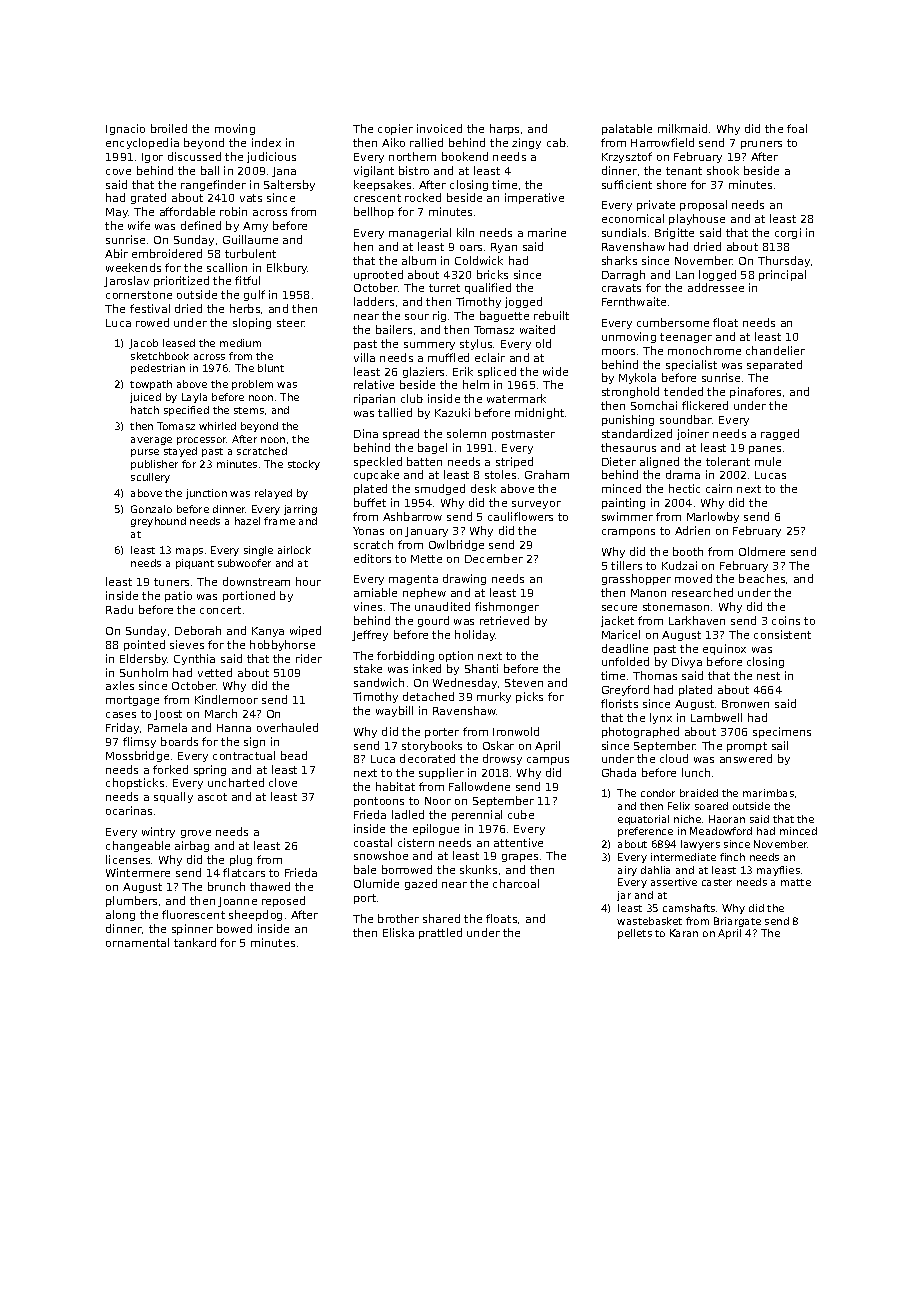  I want to click on average, so click(151, 441).
